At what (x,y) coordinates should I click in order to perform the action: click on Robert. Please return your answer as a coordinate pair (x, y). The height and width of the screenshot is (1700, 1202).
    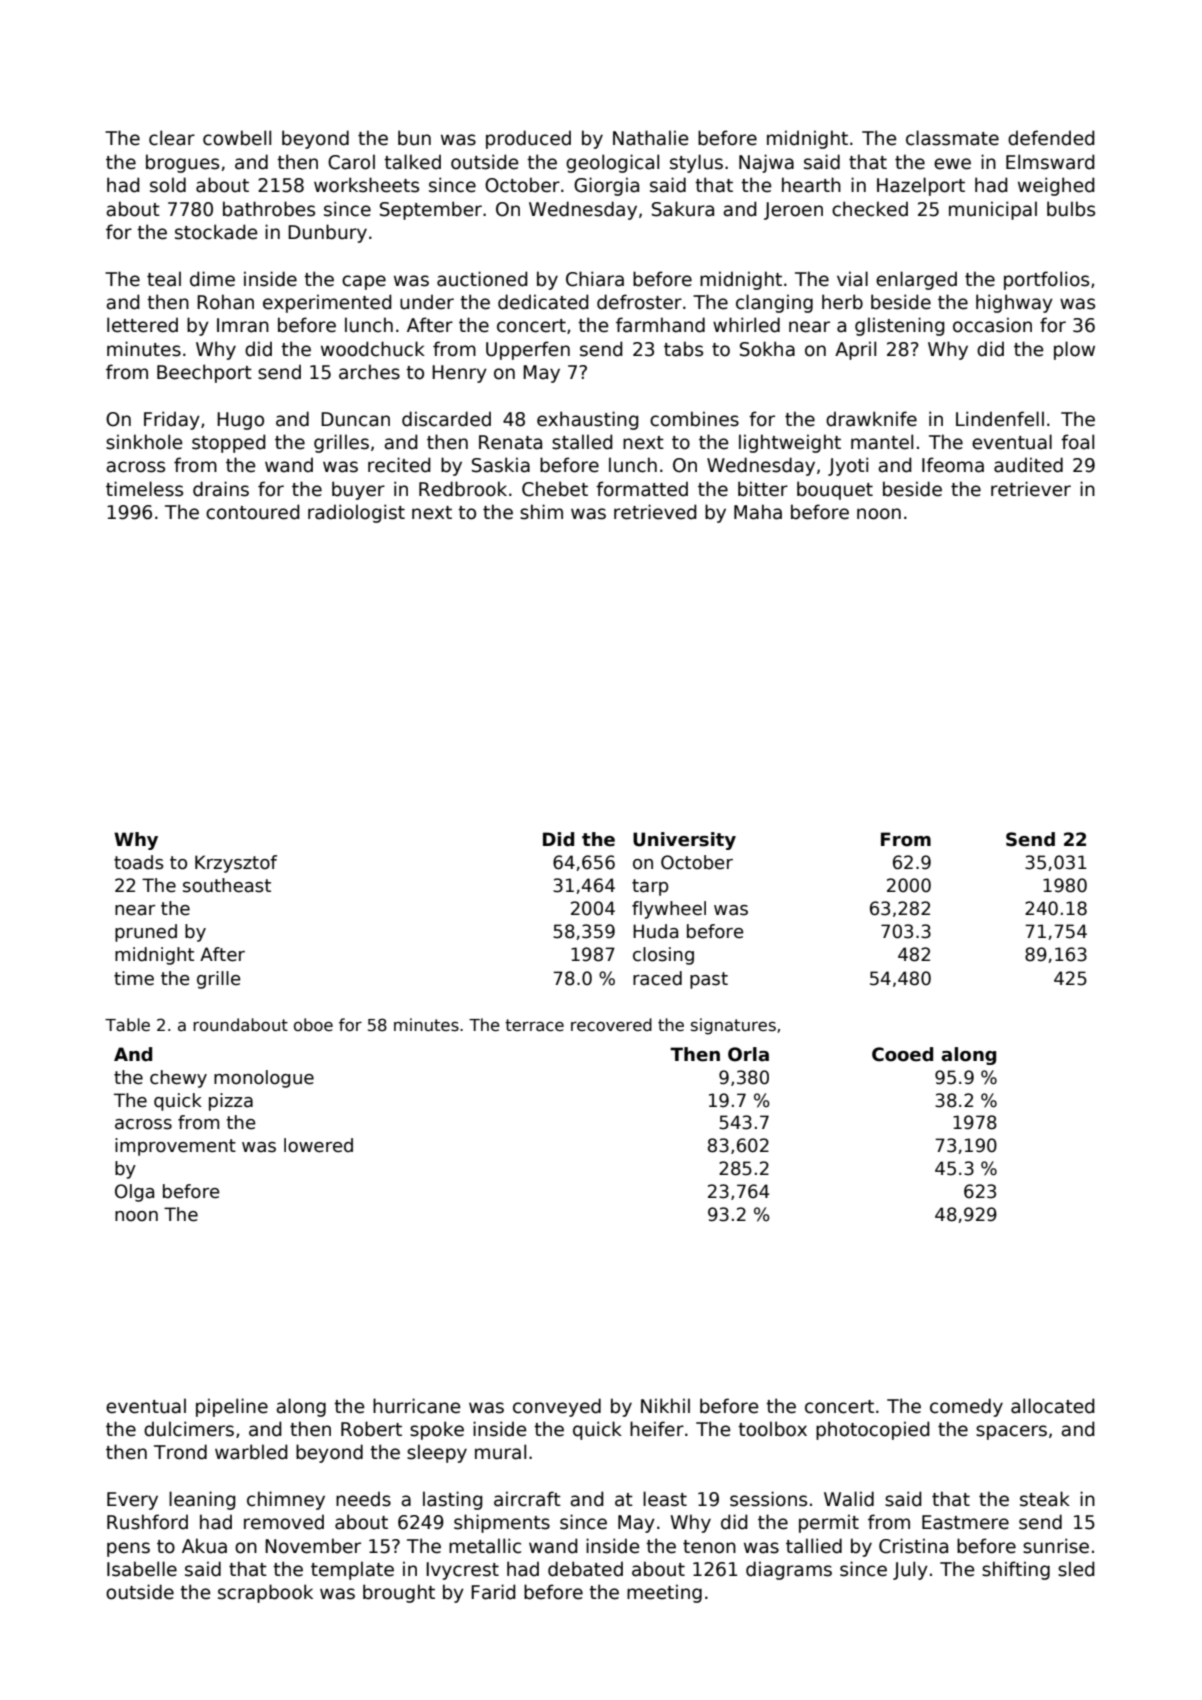
    Looking at the image, I should click on (371, 1429).
